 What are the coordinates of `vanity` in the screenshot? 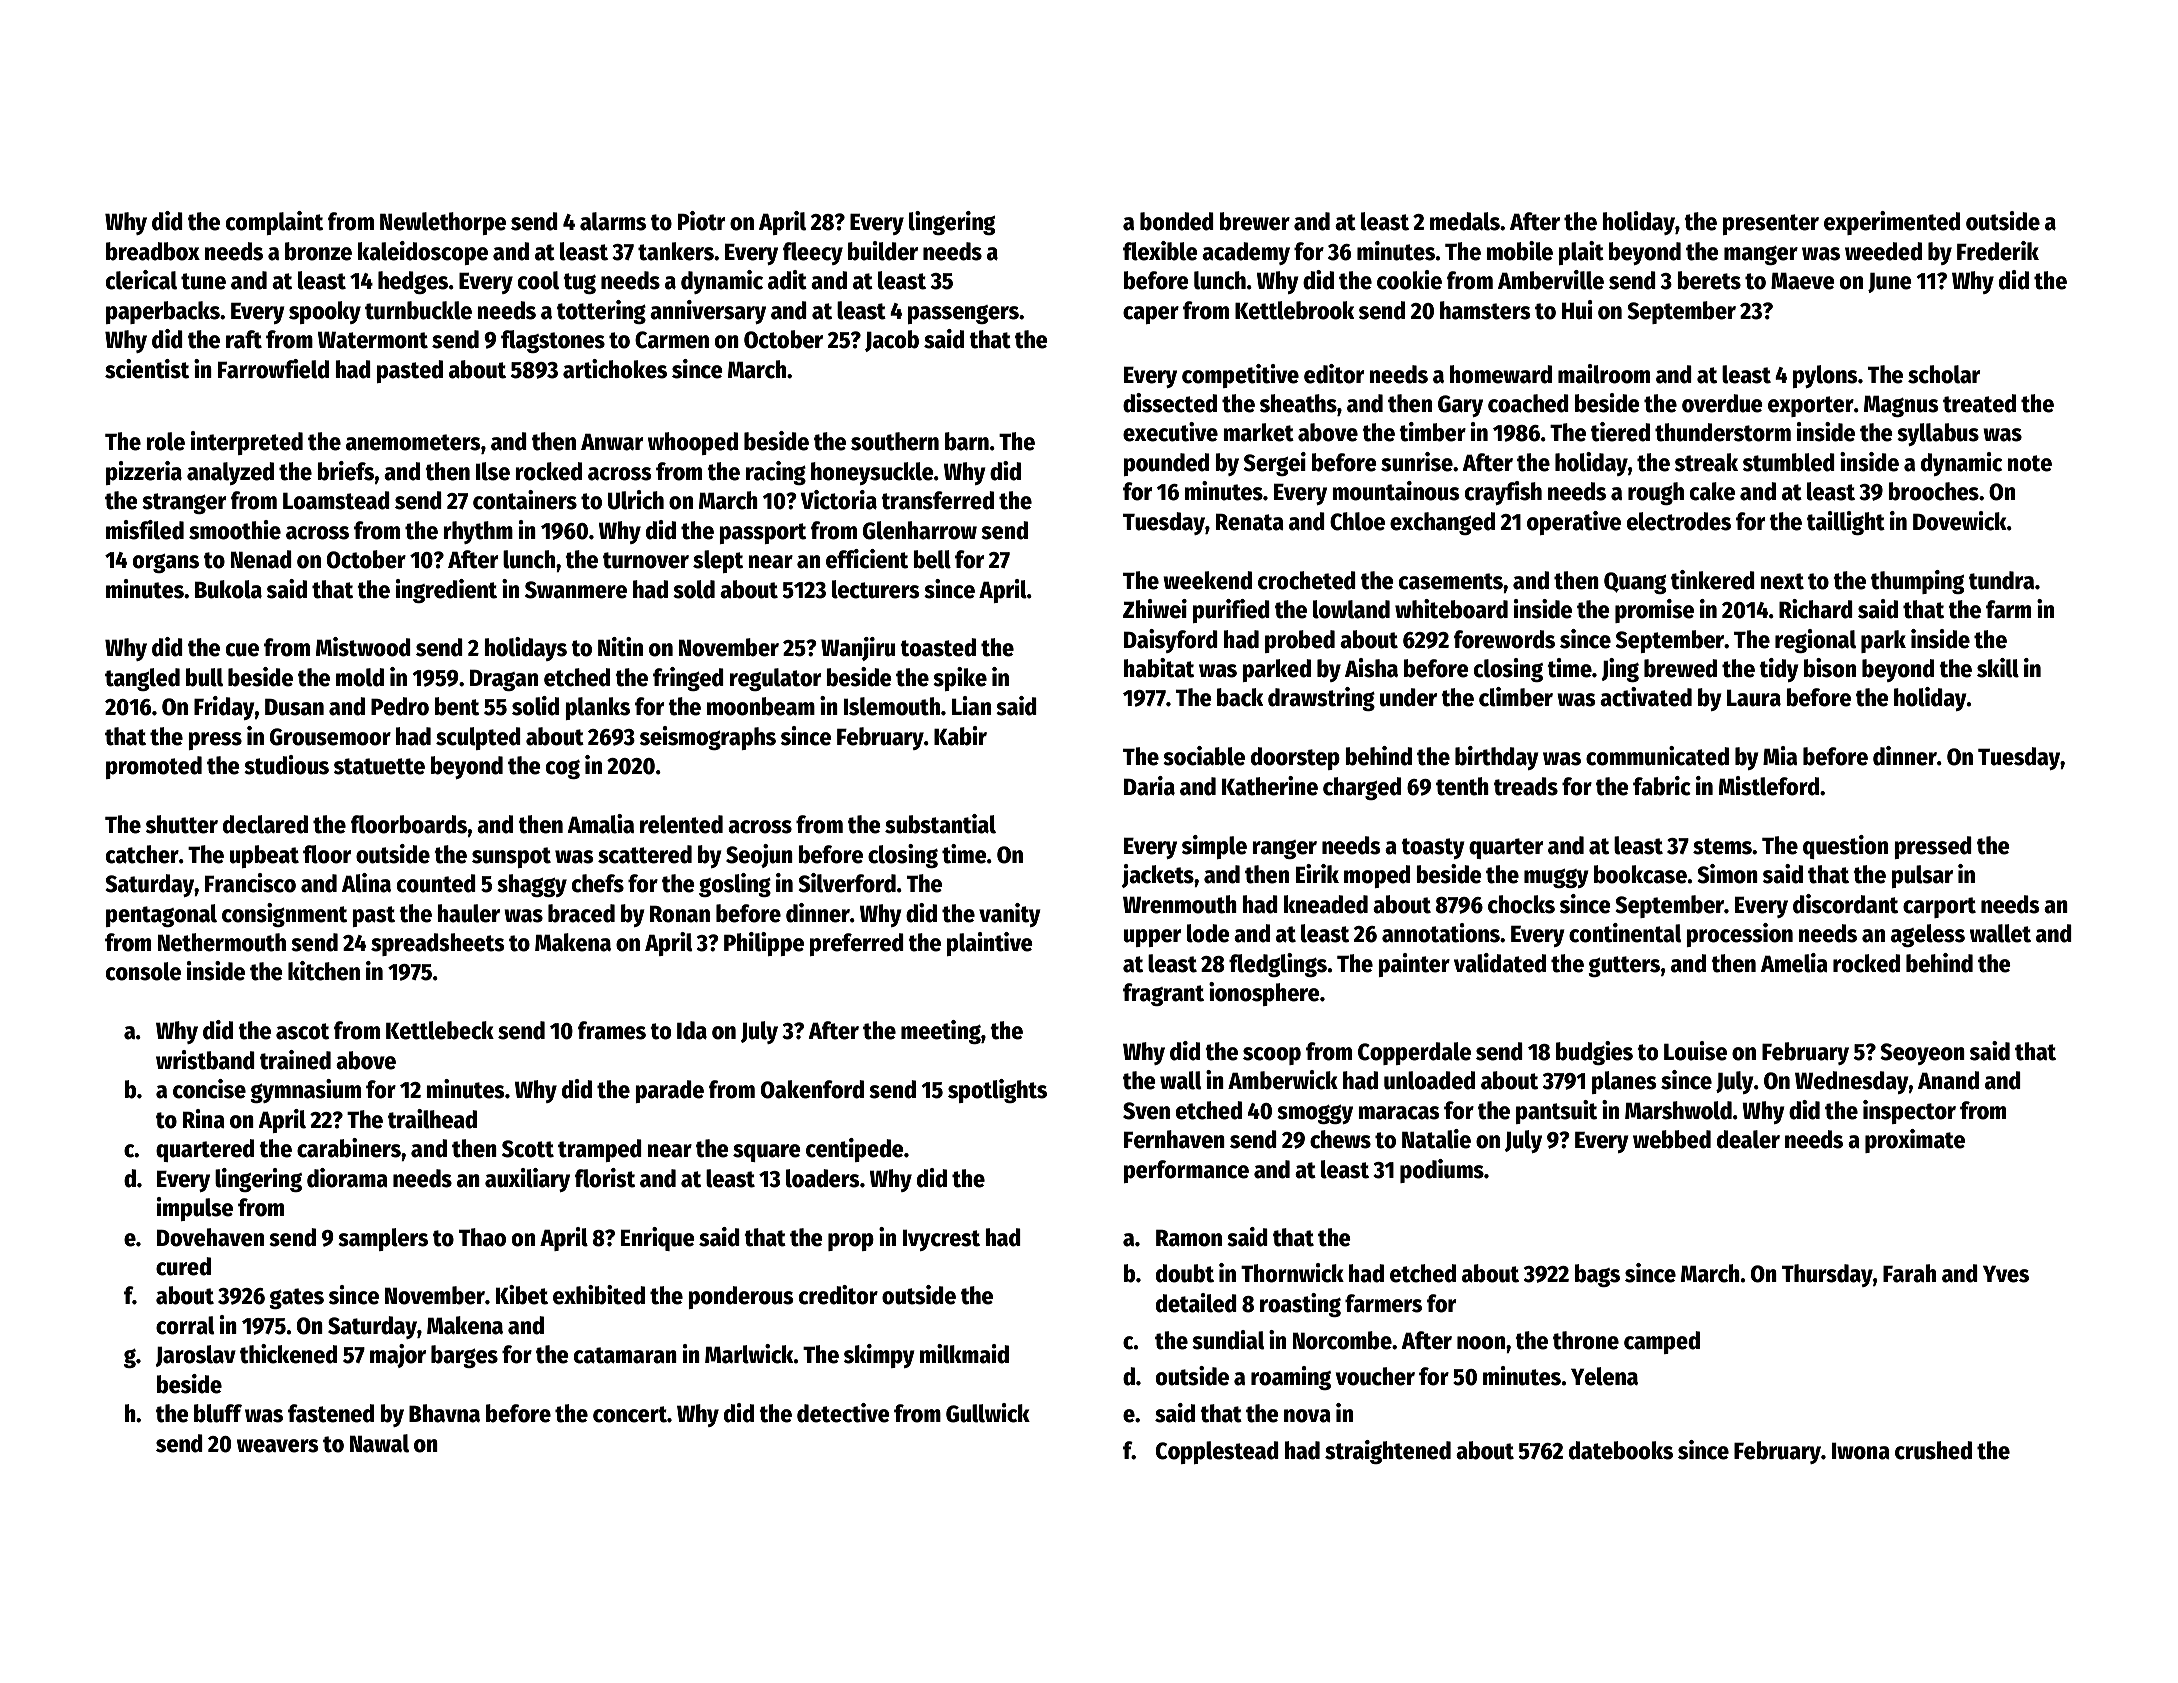 It's located at (1010, 915).
